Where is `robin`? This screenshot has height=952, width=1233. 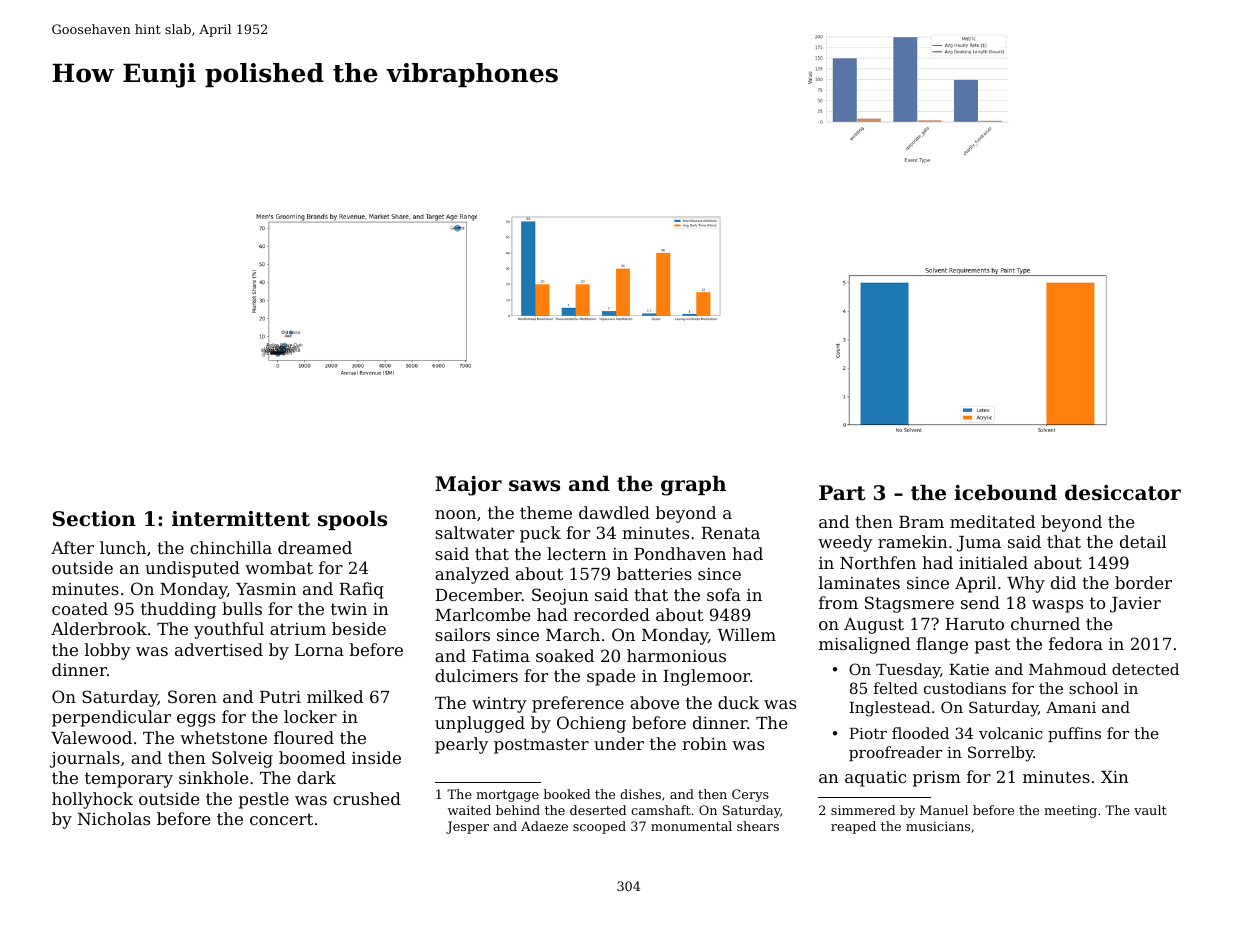 robin is located at coordinates (704, 743).
